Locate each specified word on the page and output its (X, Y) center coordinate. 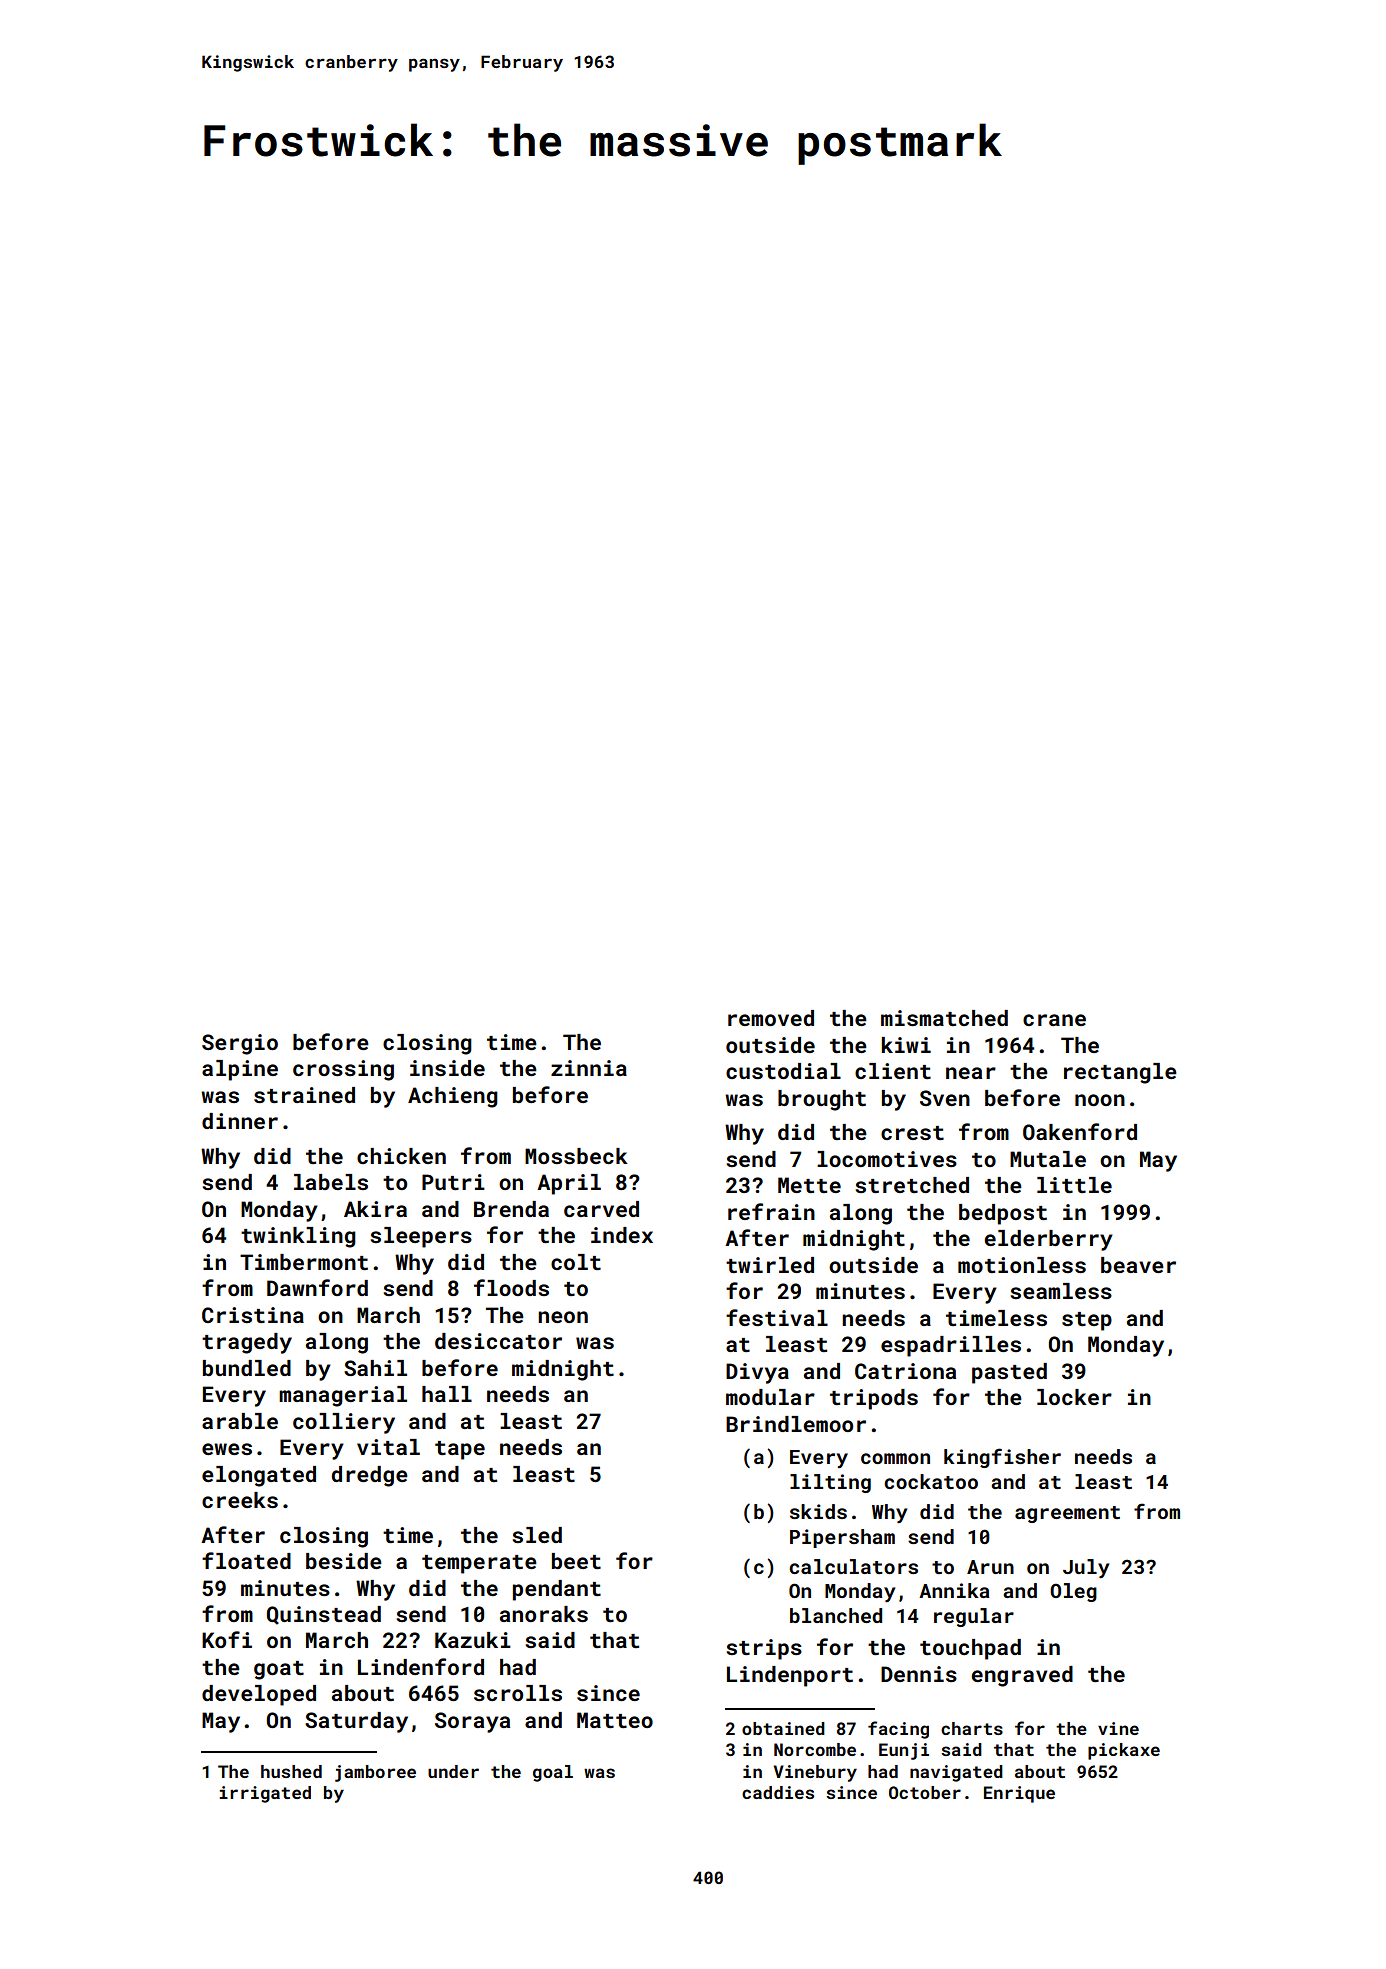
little (1074, 1185)
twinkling (298, 1237)
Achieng (453, 1097)
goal (553, 1773)
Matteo (615, 1720)
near (971, 1073)
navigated (956, 1773)
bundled (247, 1368)
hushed (291, 1771)
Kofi (227, 1639)
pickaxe (1124, 1751)
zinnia (589, 1068)
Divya (757, 1373)
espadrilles (951, 1346)
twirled (770, 1265)
